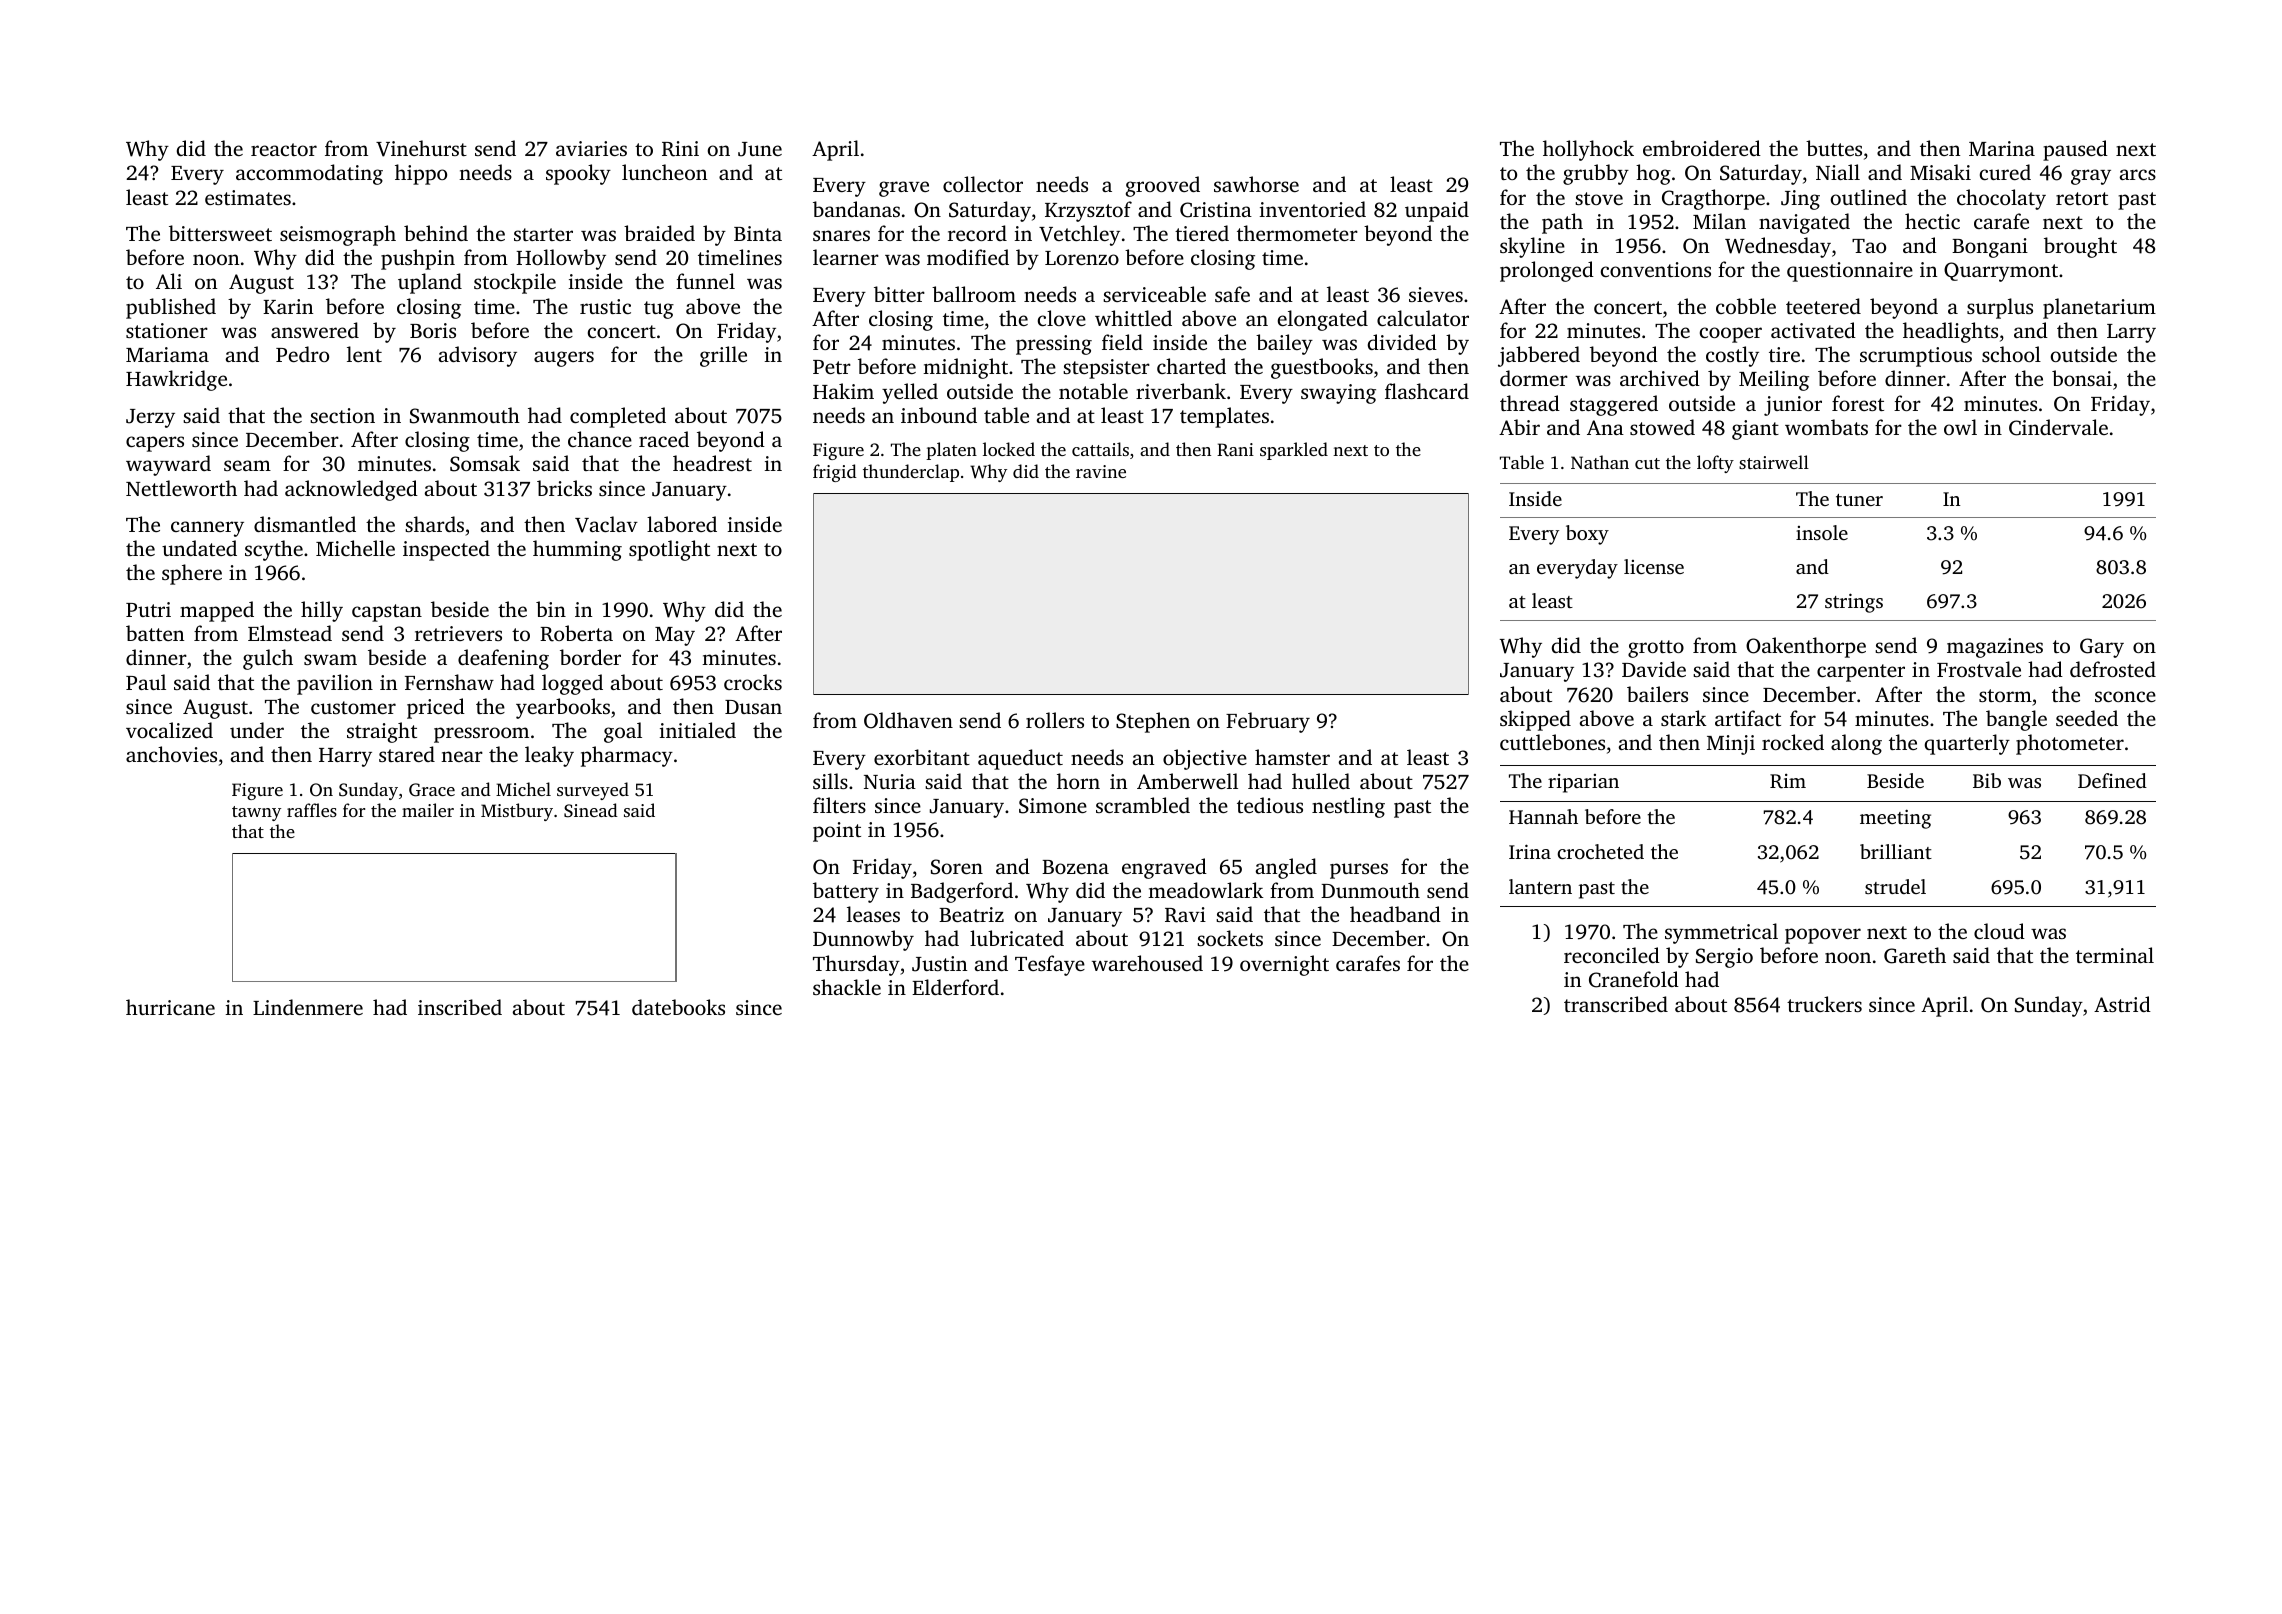  I want to click on Larry, so click(2131, 333).
